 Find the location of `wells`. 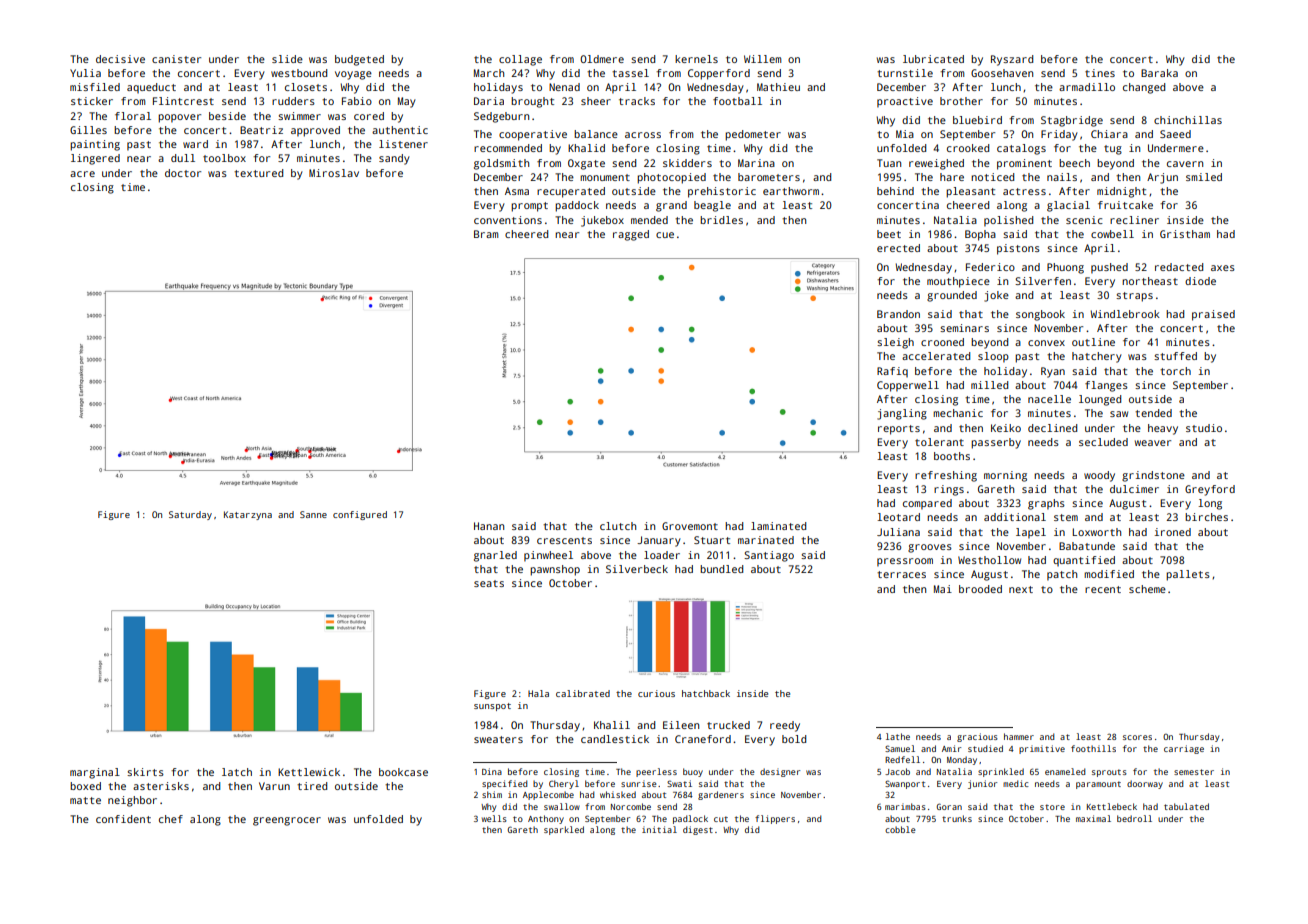

wells is located at coordinates (494, 818).
